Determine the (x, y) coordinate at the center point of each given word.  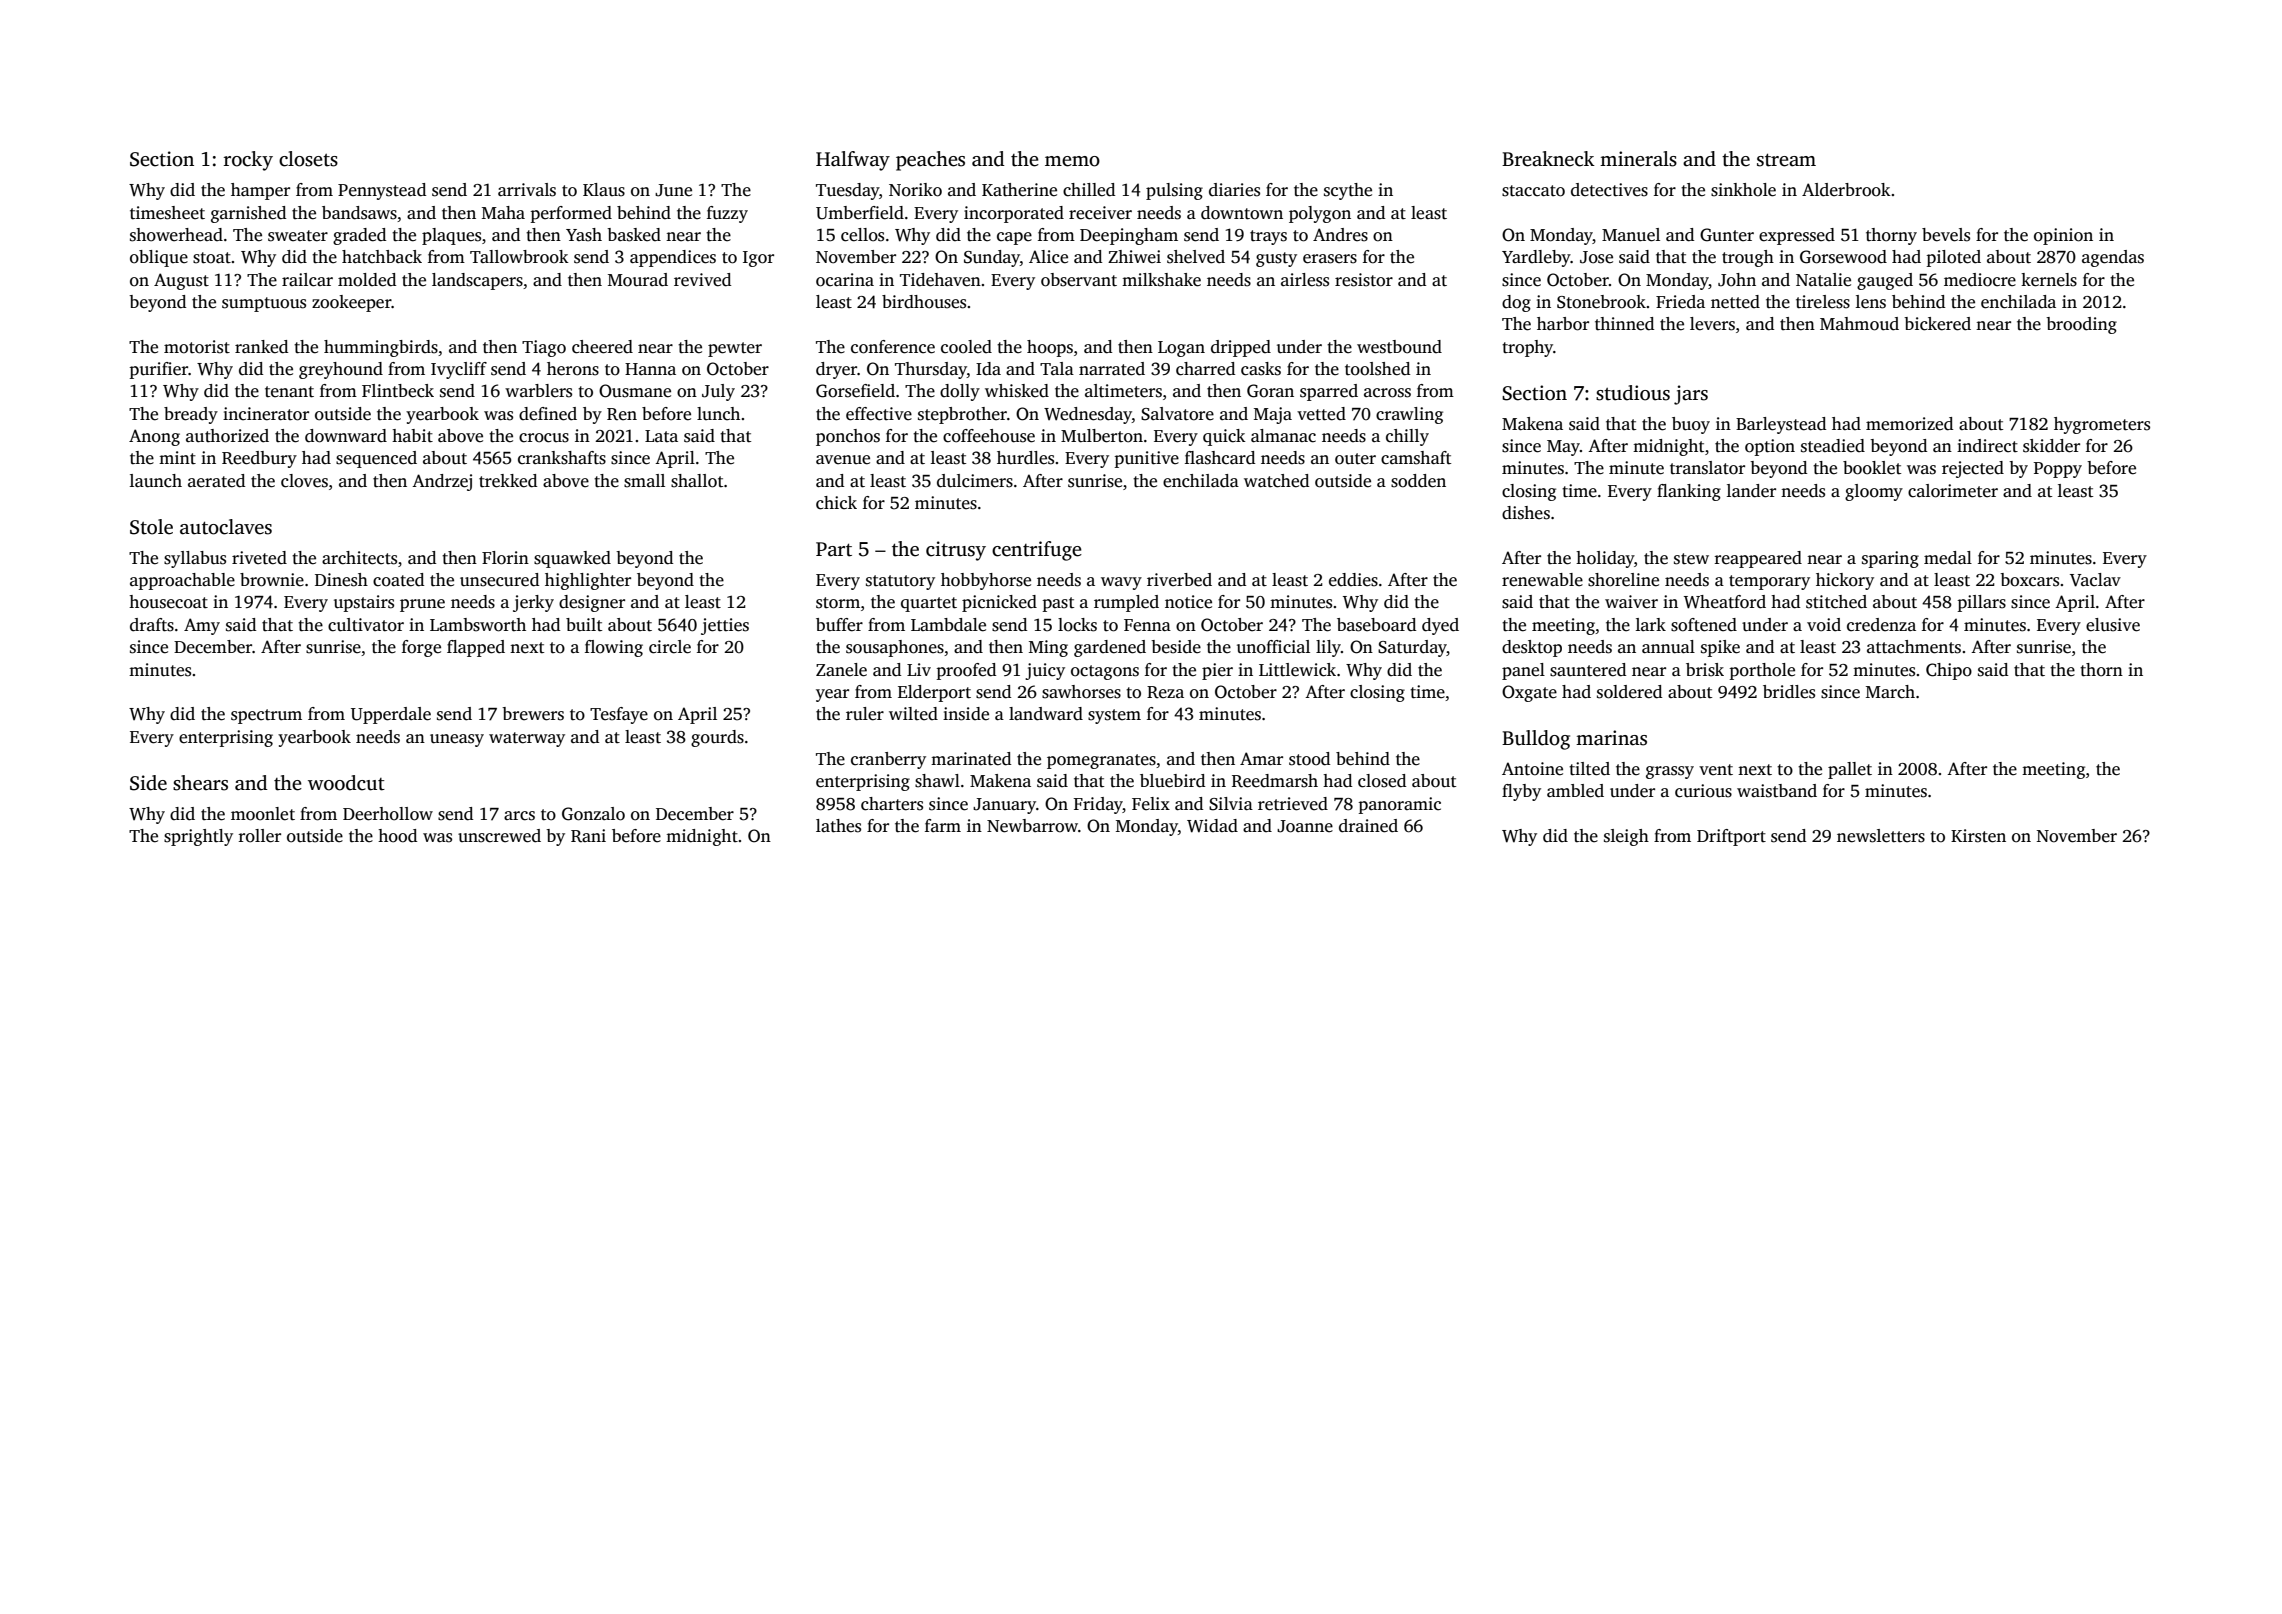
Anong (154, 437)
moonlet (263, 814)
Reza (1165, 692)
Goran (1270, 391)
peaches (930, 161)
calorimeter (1953, 491)
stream (1786, 160)
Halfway (853, 161)
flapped (476, 648)
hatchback (382, 257)
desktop (1532, 648)
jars (1691, 395)
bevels (1946, 235)
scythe (1348, 191)
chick (836, 503)
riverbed (1179, 580)
